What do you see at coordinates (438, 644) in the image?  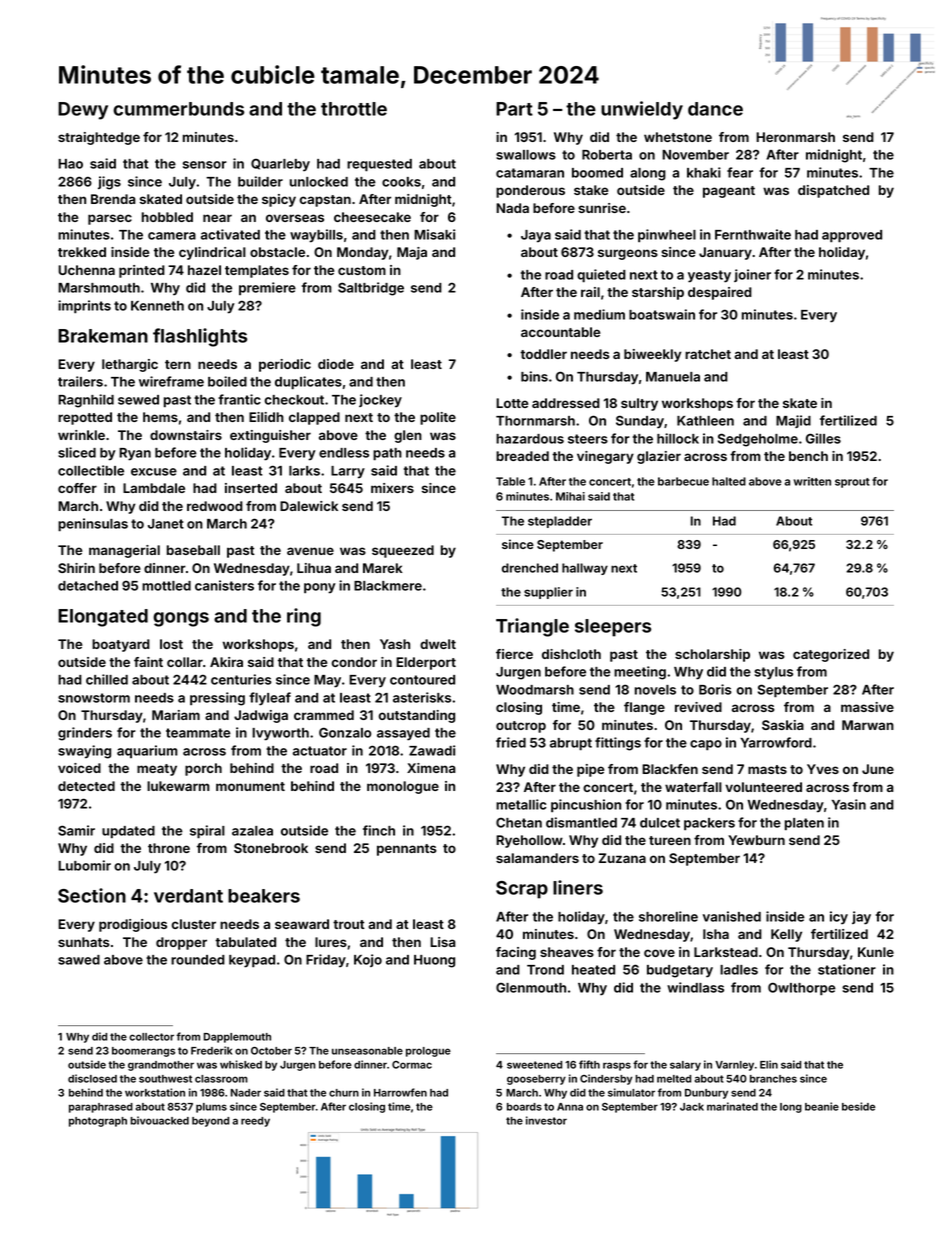 I see `dwelt` at bounding box center [438, 644].
